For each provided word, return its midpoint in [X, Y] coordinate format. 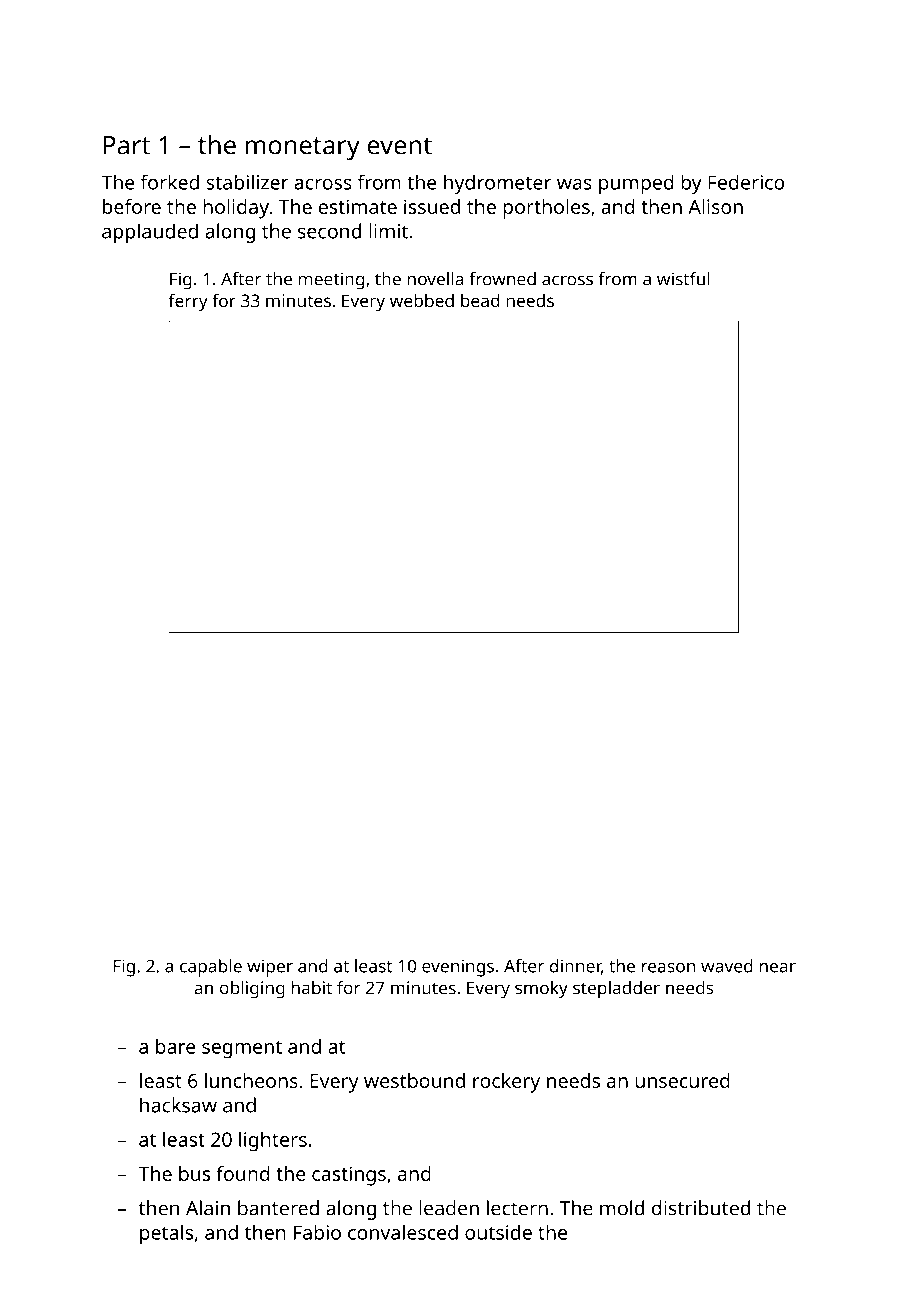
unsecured [682, 1080]
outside [498, 1232]
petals [166, 1234]
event [400, 146]
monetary [303, 149]
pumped [636, 184]
